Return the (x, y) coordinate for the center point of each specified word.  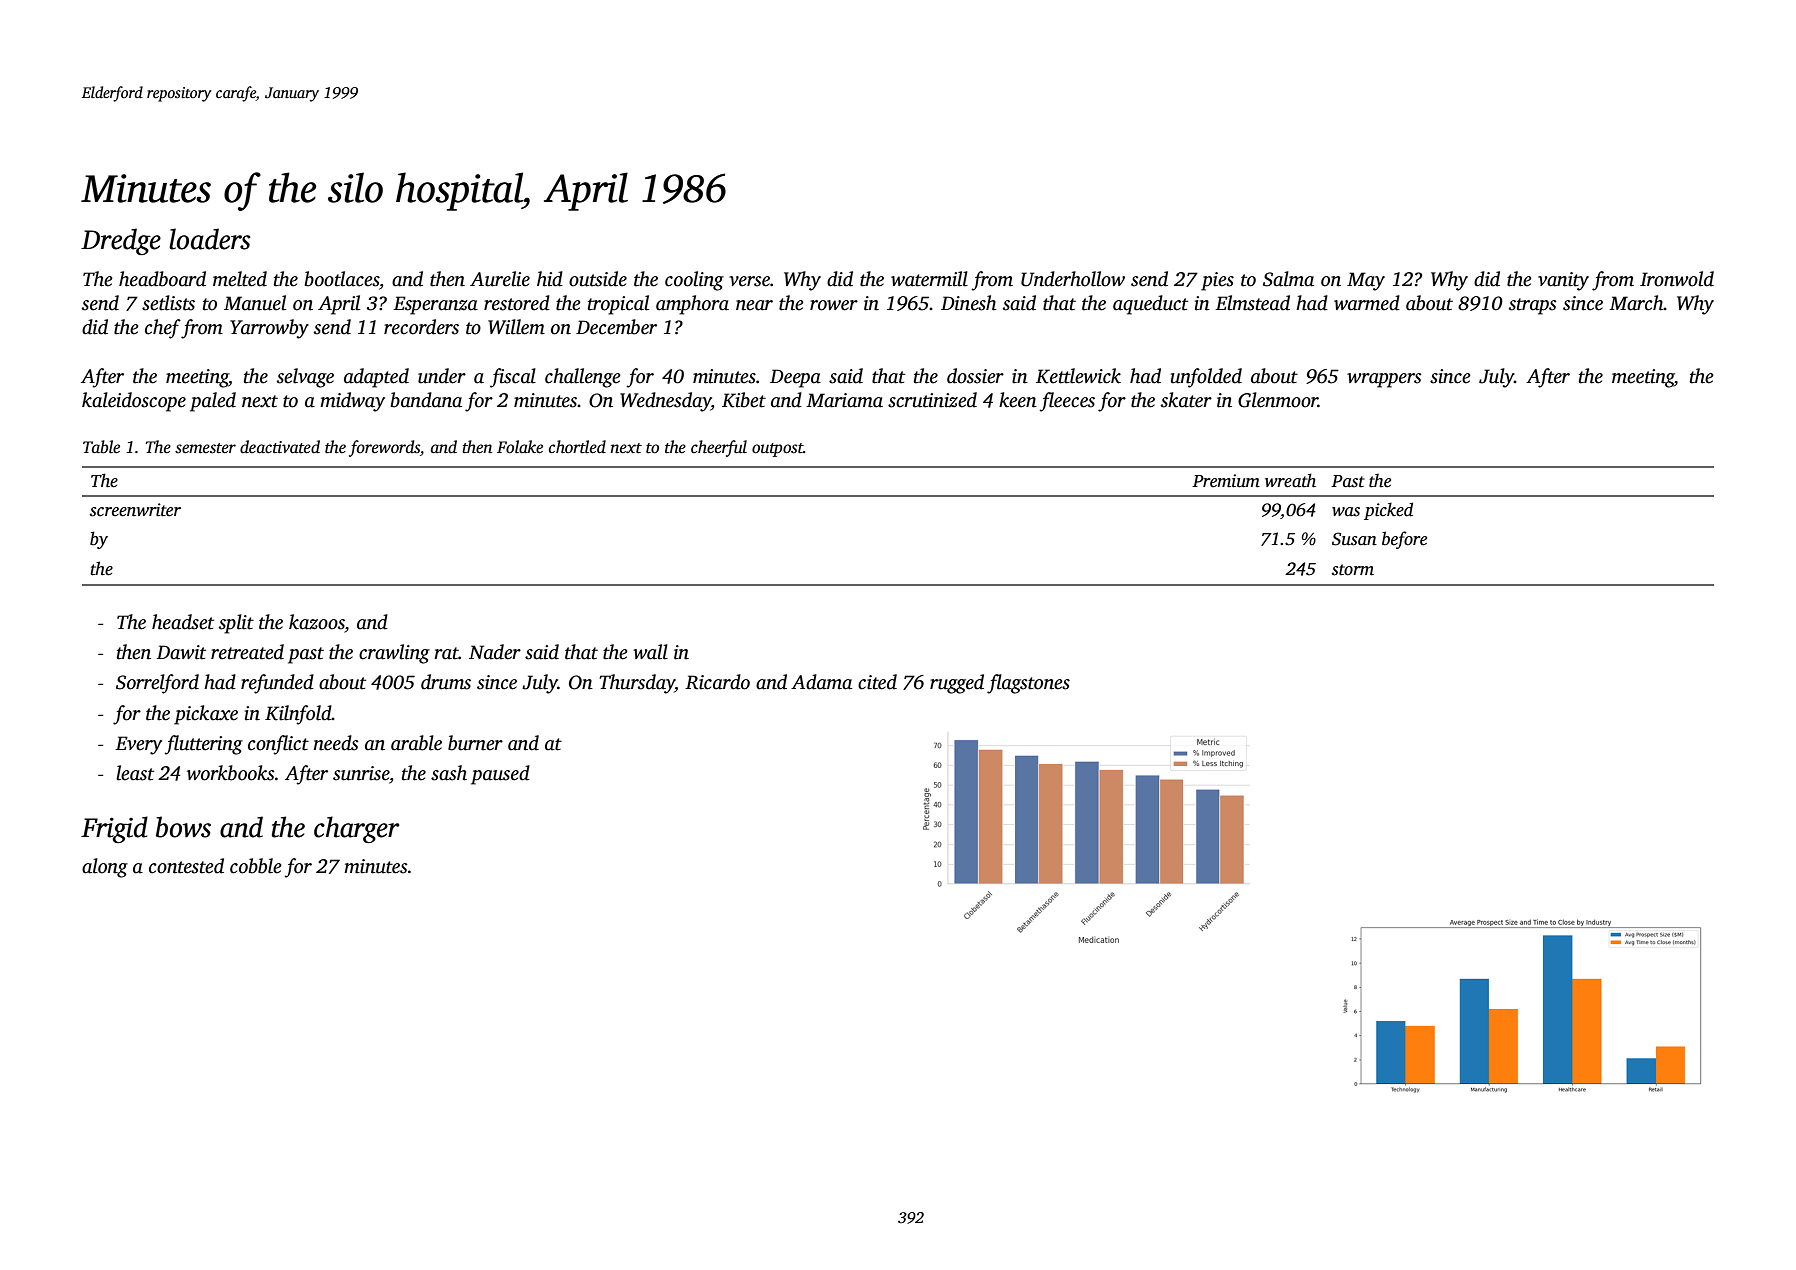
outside (598, 279)
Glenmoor (1278, 400)
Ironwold (1677, 279)
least (135, 773)
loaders (209, 239)
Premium (1226, 481)
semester (205, 448)
